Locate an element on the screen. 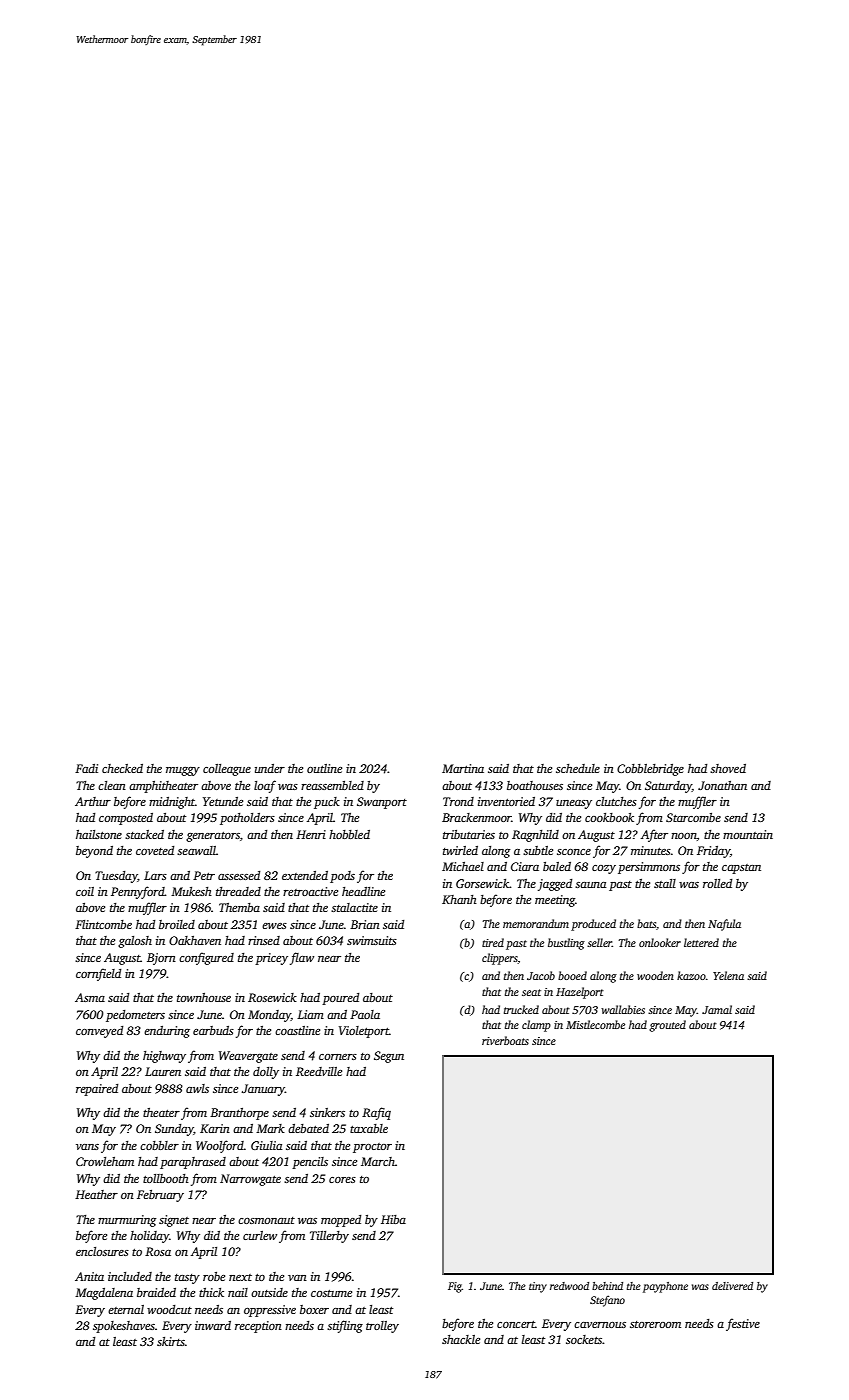 Image resolution: width=849 pixels, height=1400 pixels. under is located at coordinates (270, 768).
